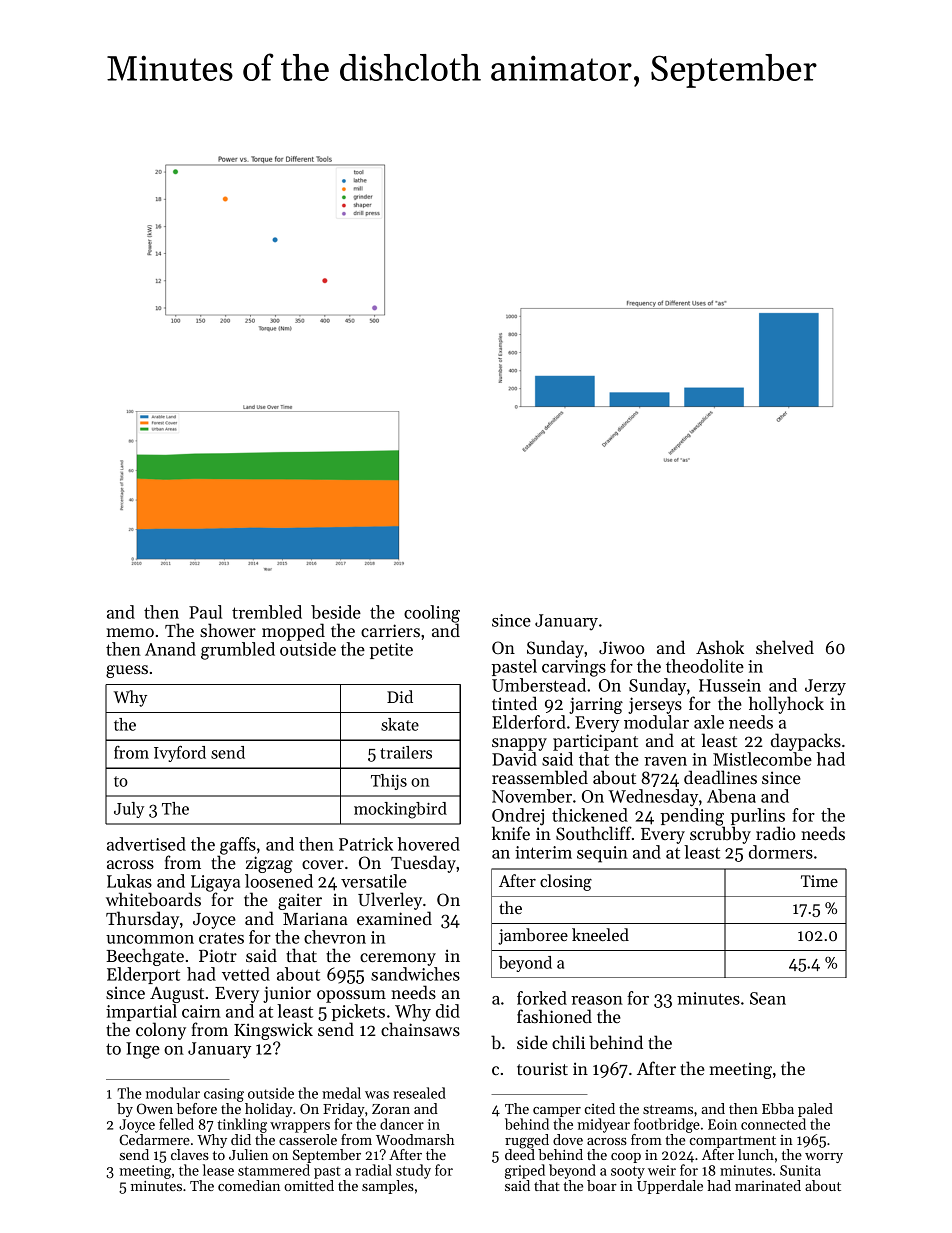 The width and height of the screenshot is (952, 1233). I want to click on Abena, so click(731, 796).
